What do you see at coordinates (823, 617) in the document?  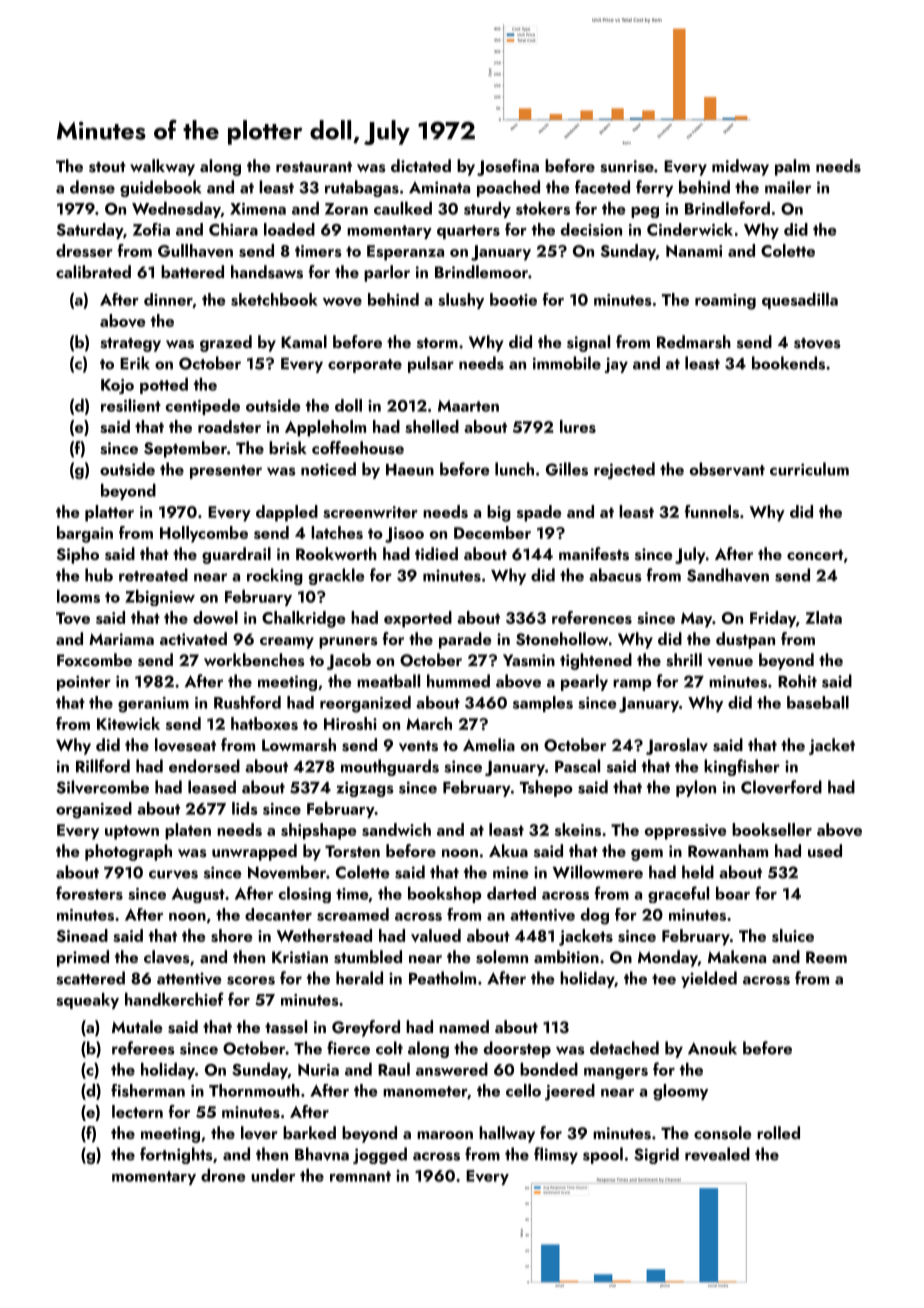 I see `Zlata` at bounding box center [823, 617].
